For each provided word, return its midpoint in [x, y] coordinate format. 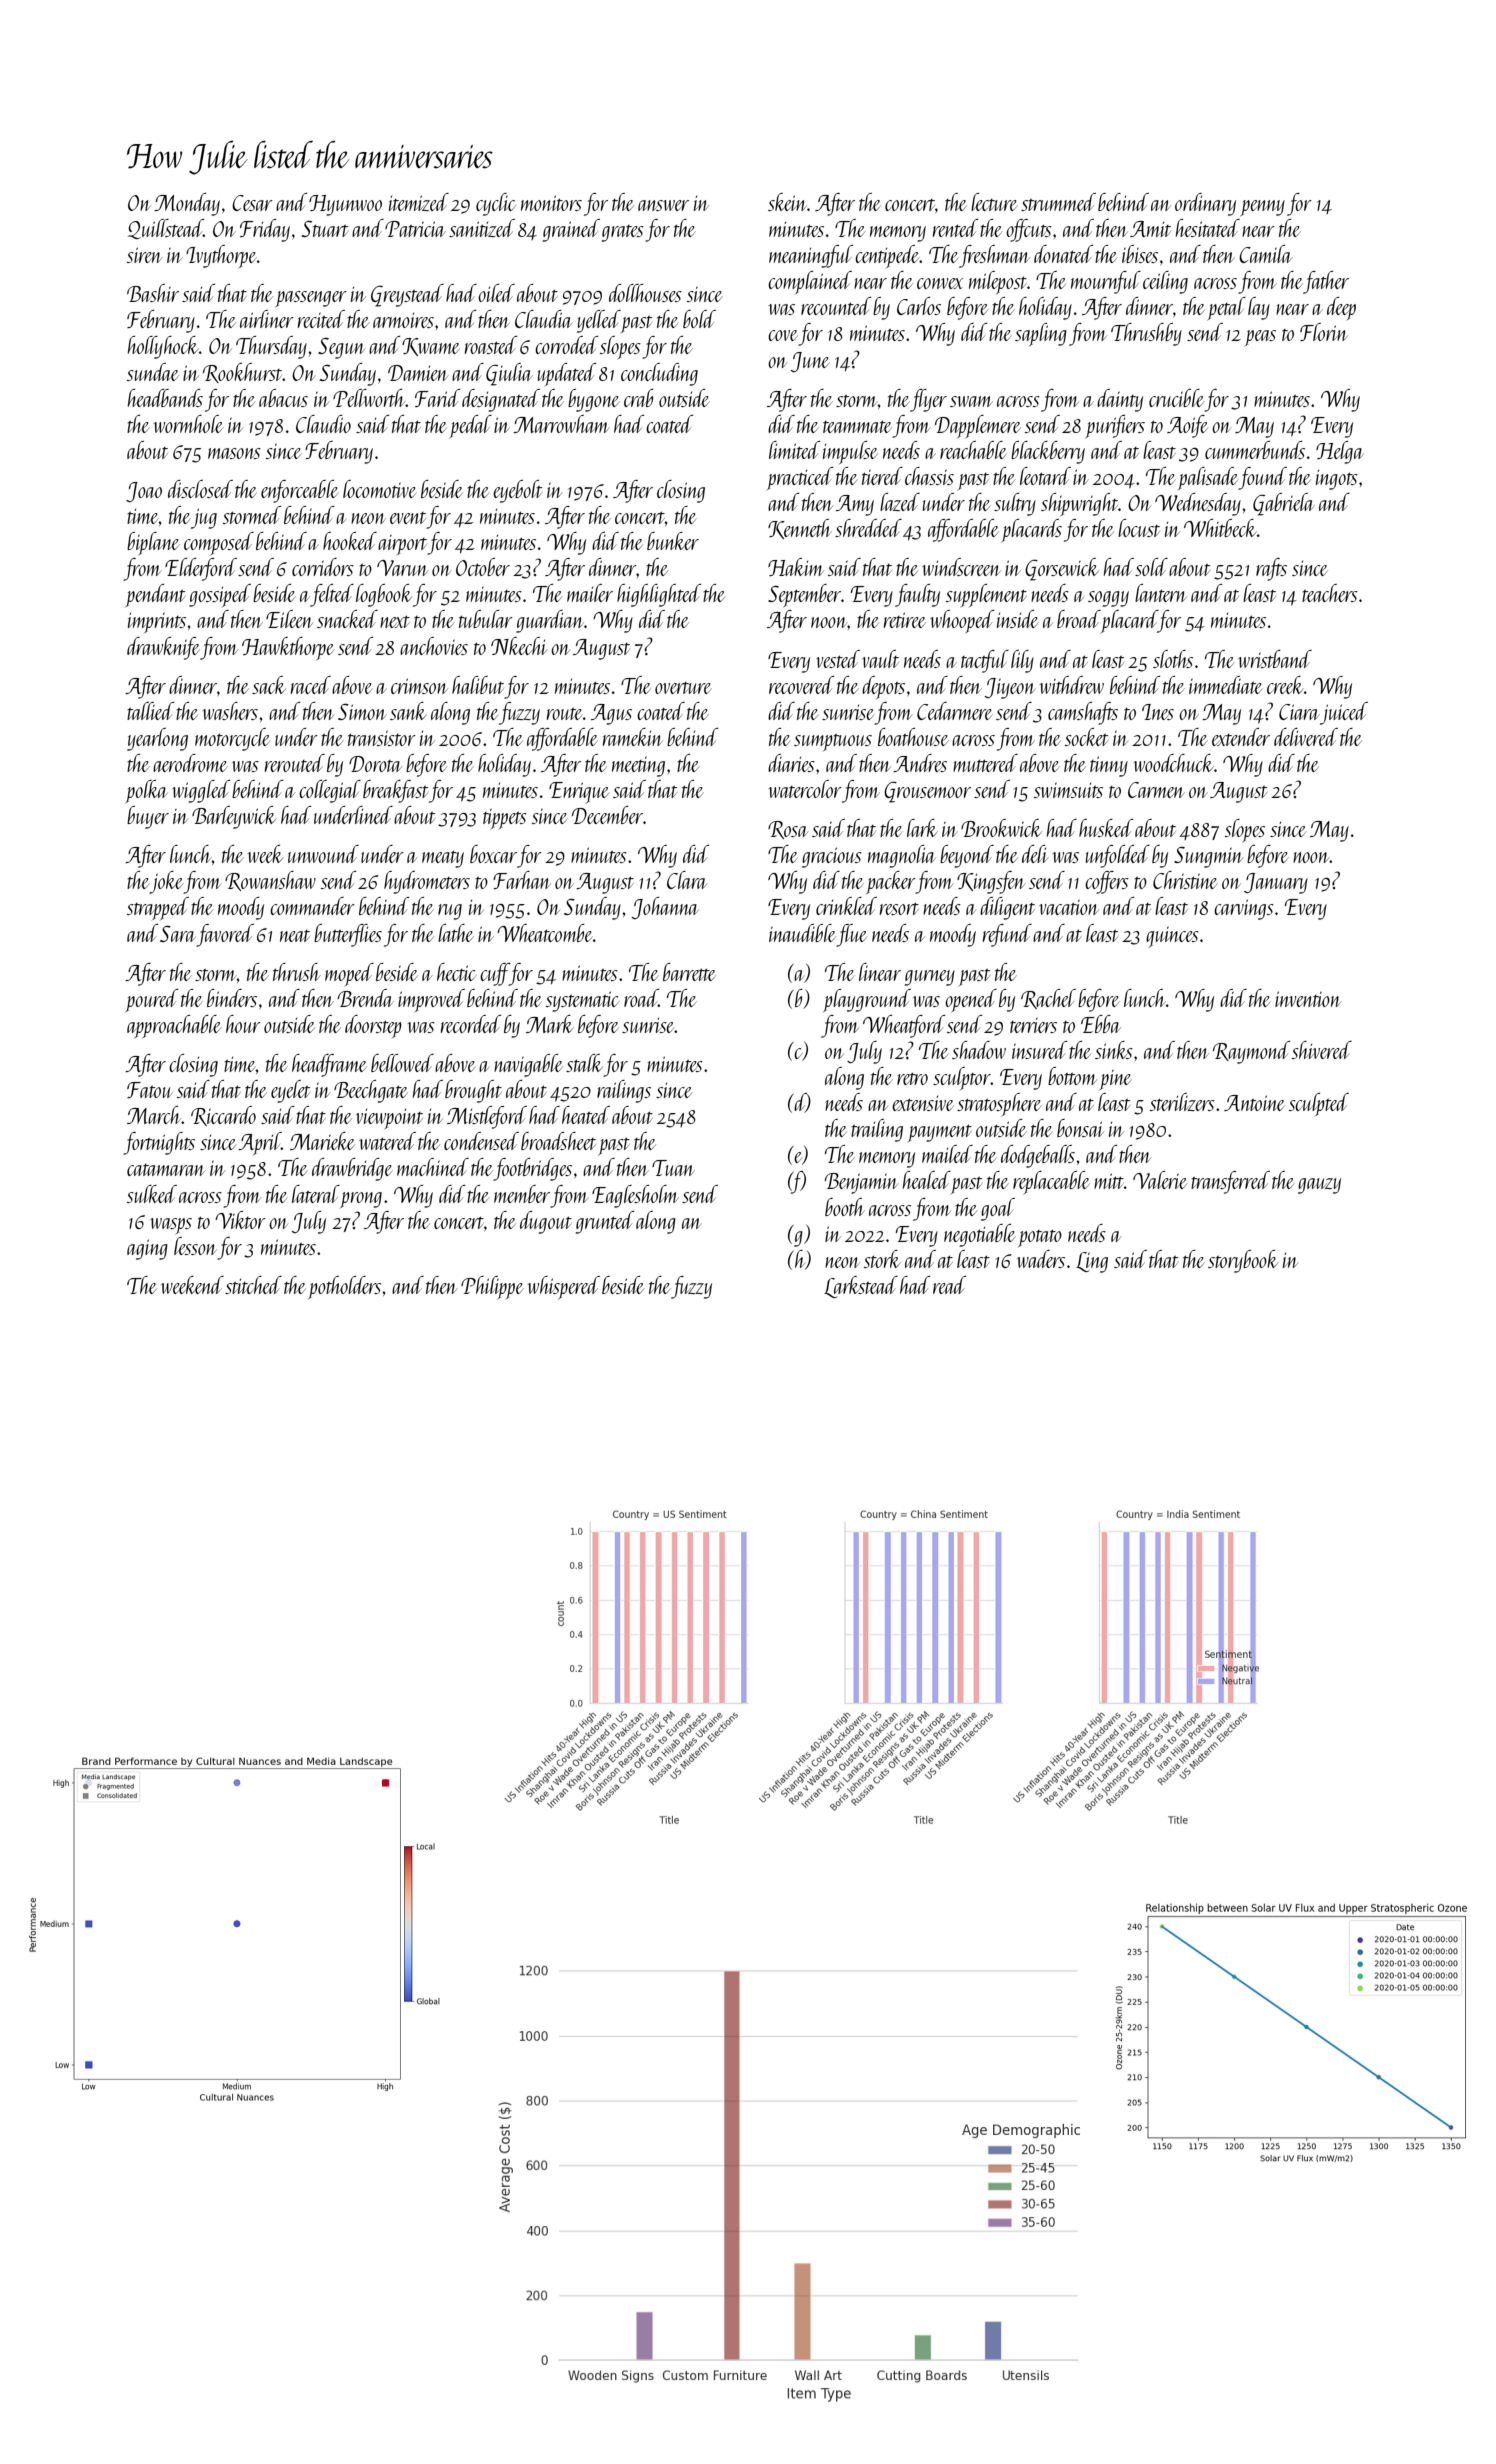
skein [787, 202]
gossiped [220, 595]
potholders [344, 1287]
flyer [928, 400]
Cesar [252, 203]
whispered [564, 1287]
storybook [1243, 1261]
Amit [1150, 229]
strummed [1058, 202]
